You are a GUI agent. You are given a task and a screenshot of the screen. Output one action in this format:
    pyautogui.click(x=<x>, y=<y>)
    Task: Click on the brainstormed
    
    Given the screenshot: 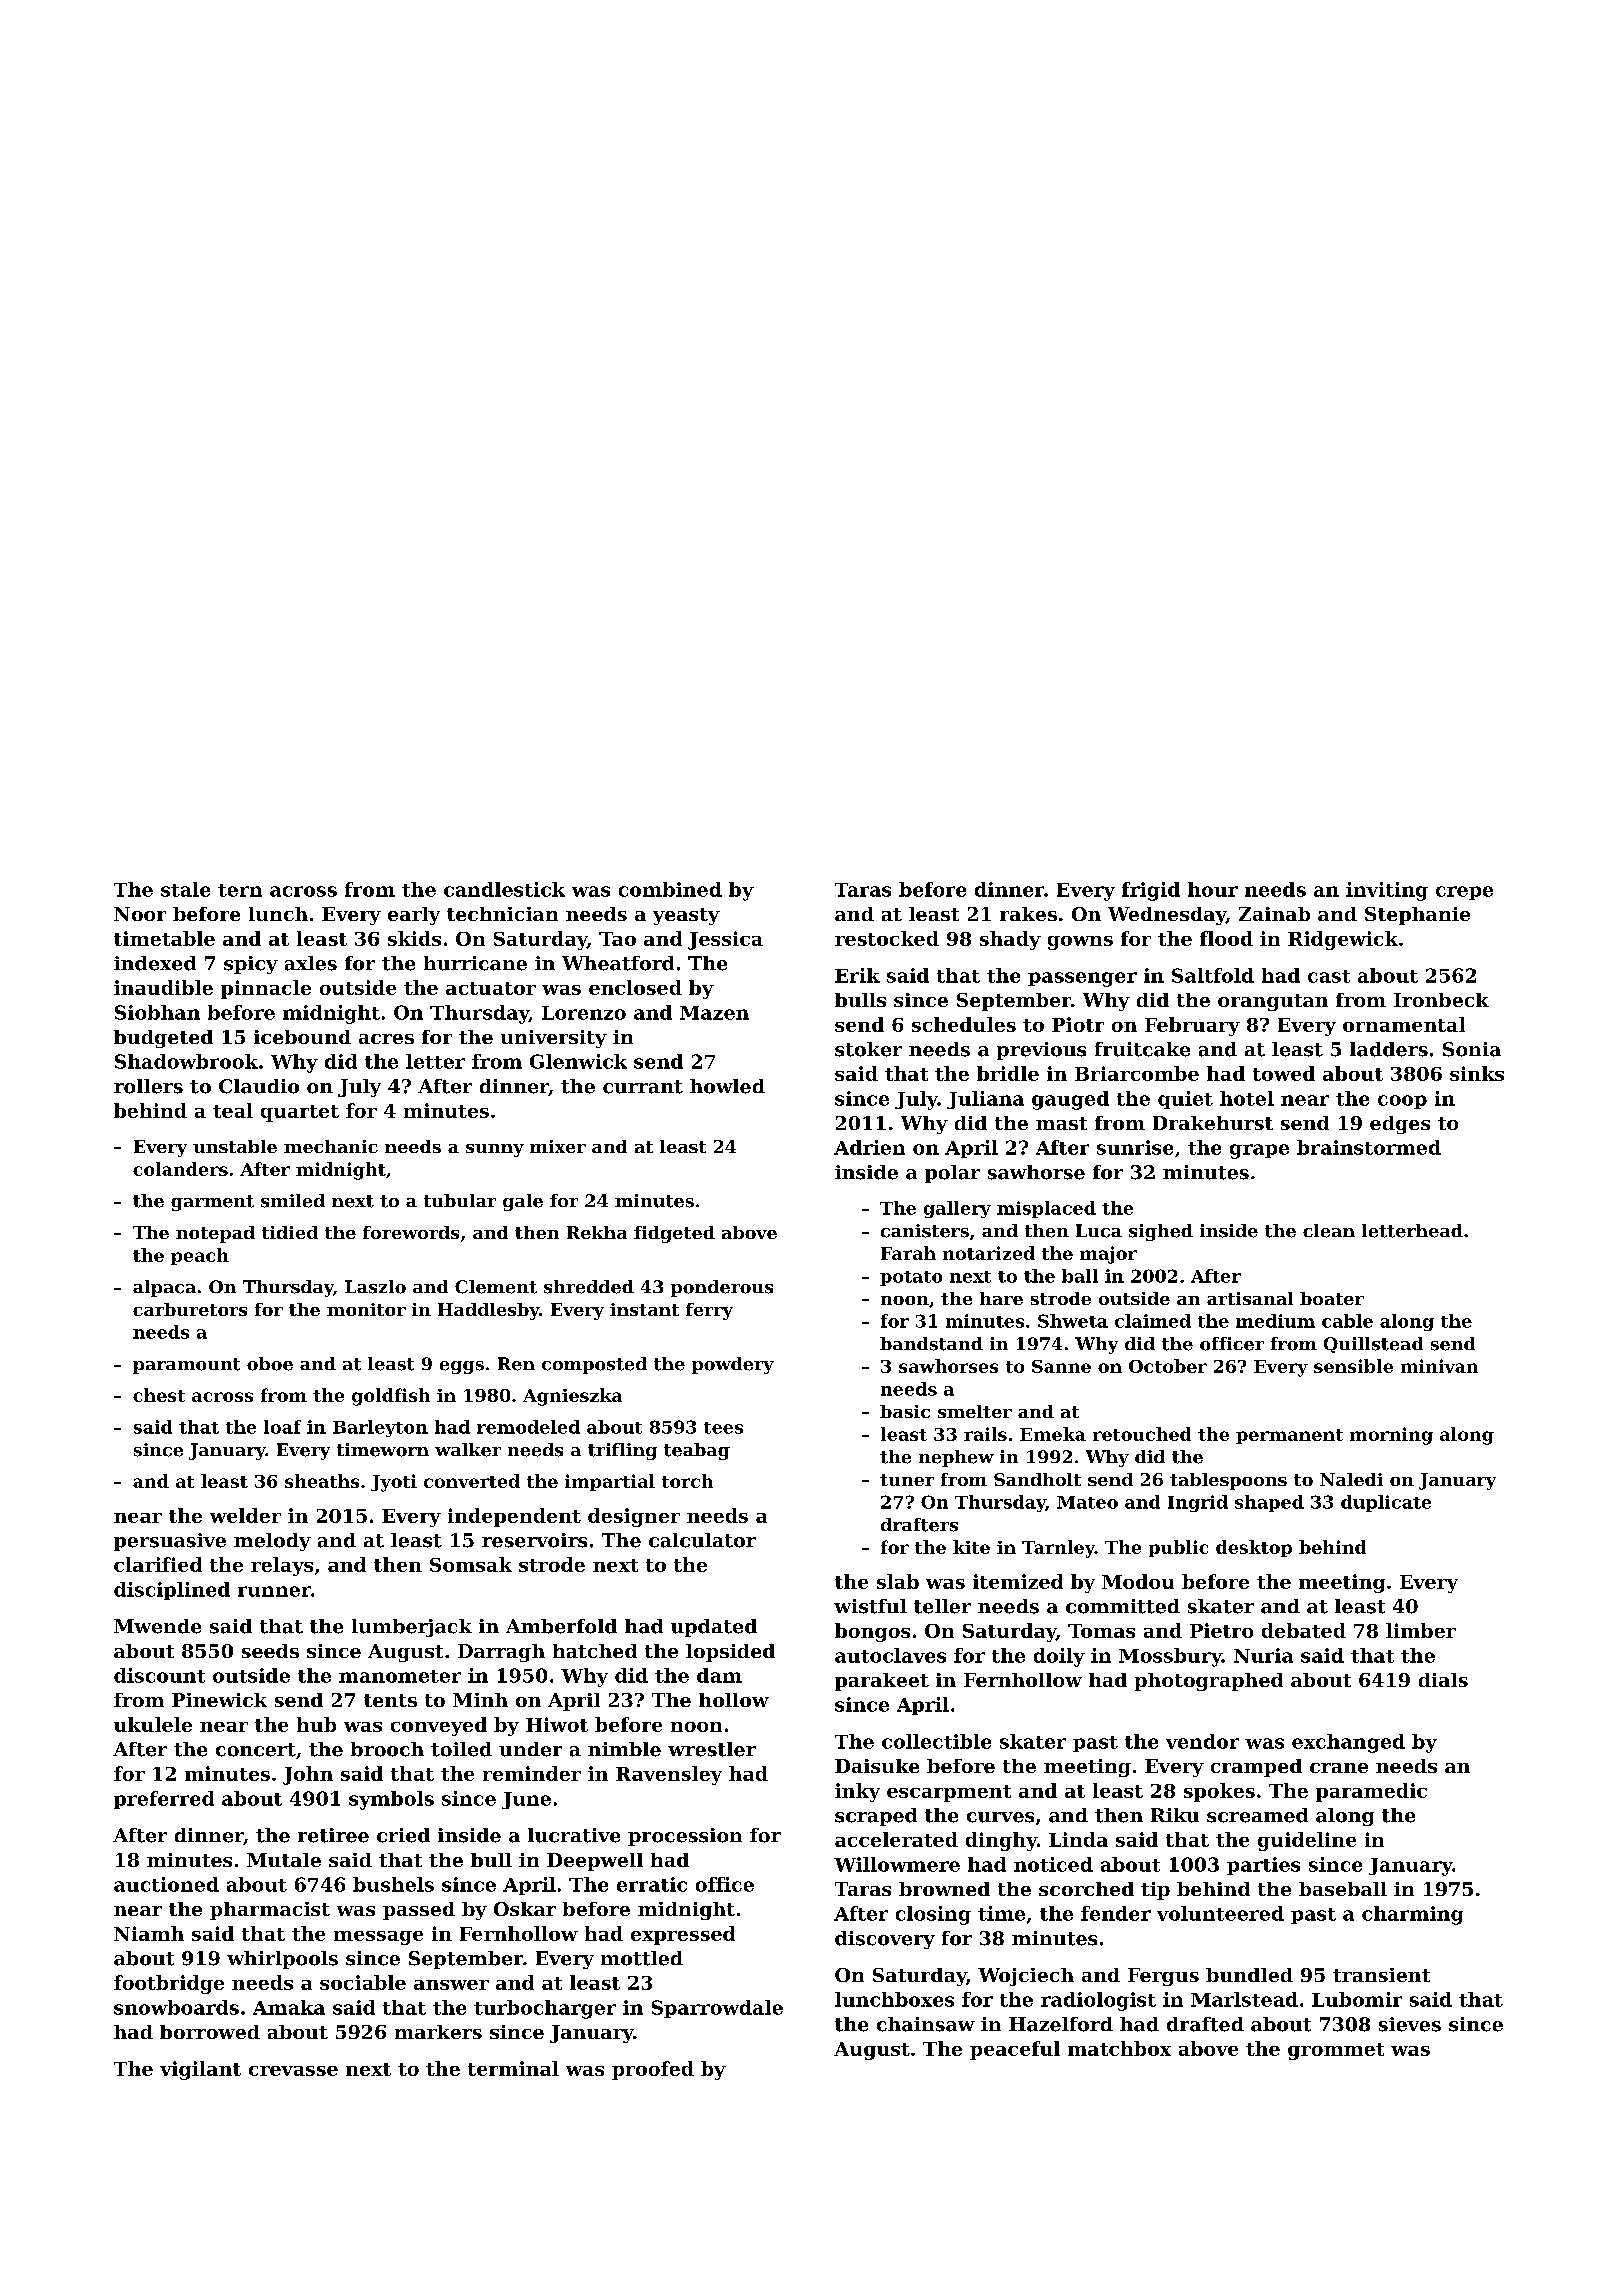 What is the action you would take?
    pyautogui.click(x=1369, y=1147)
